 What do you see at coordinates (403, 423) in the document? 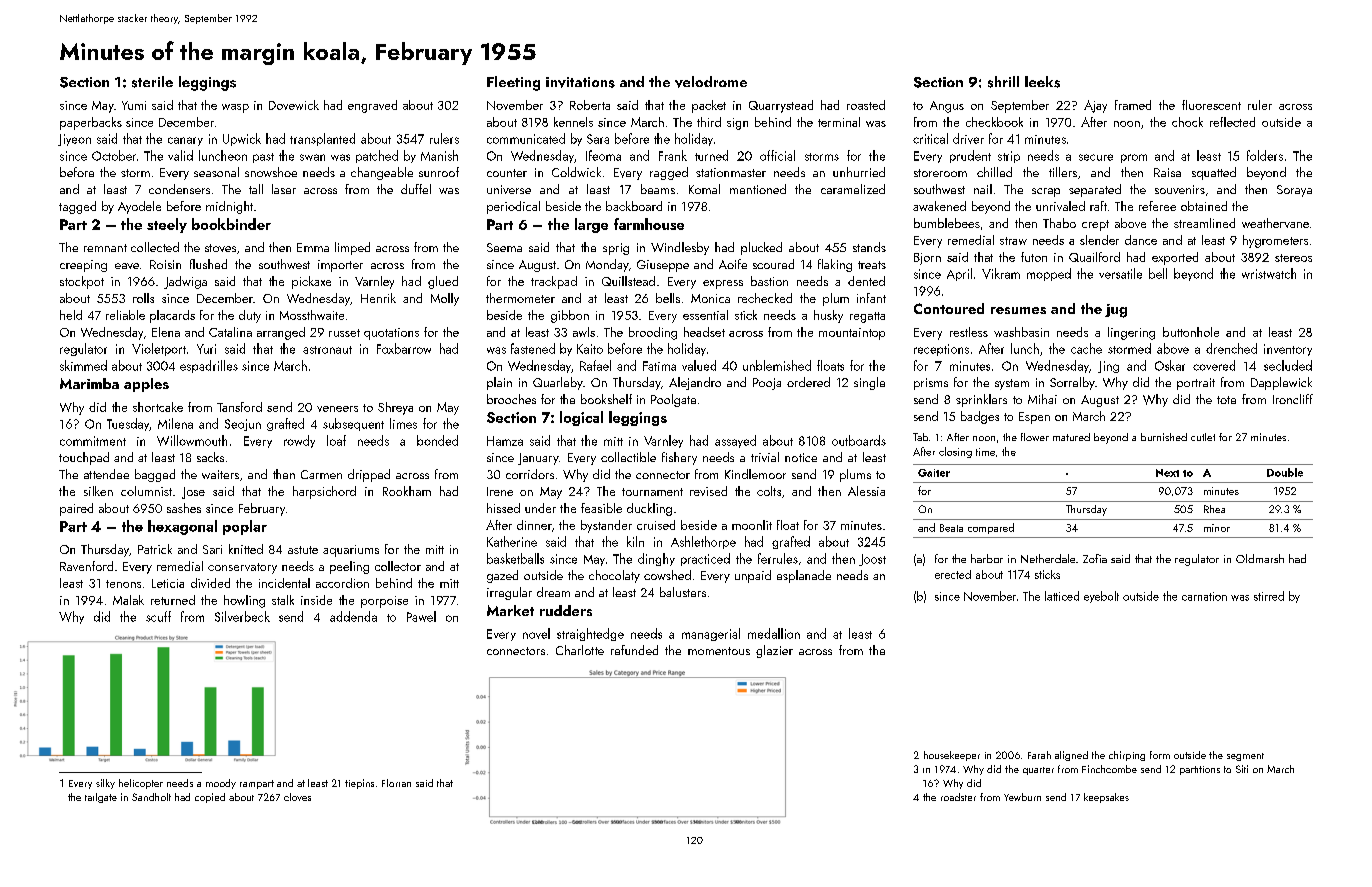
I see `limes` at bounding box center [403, 423].
